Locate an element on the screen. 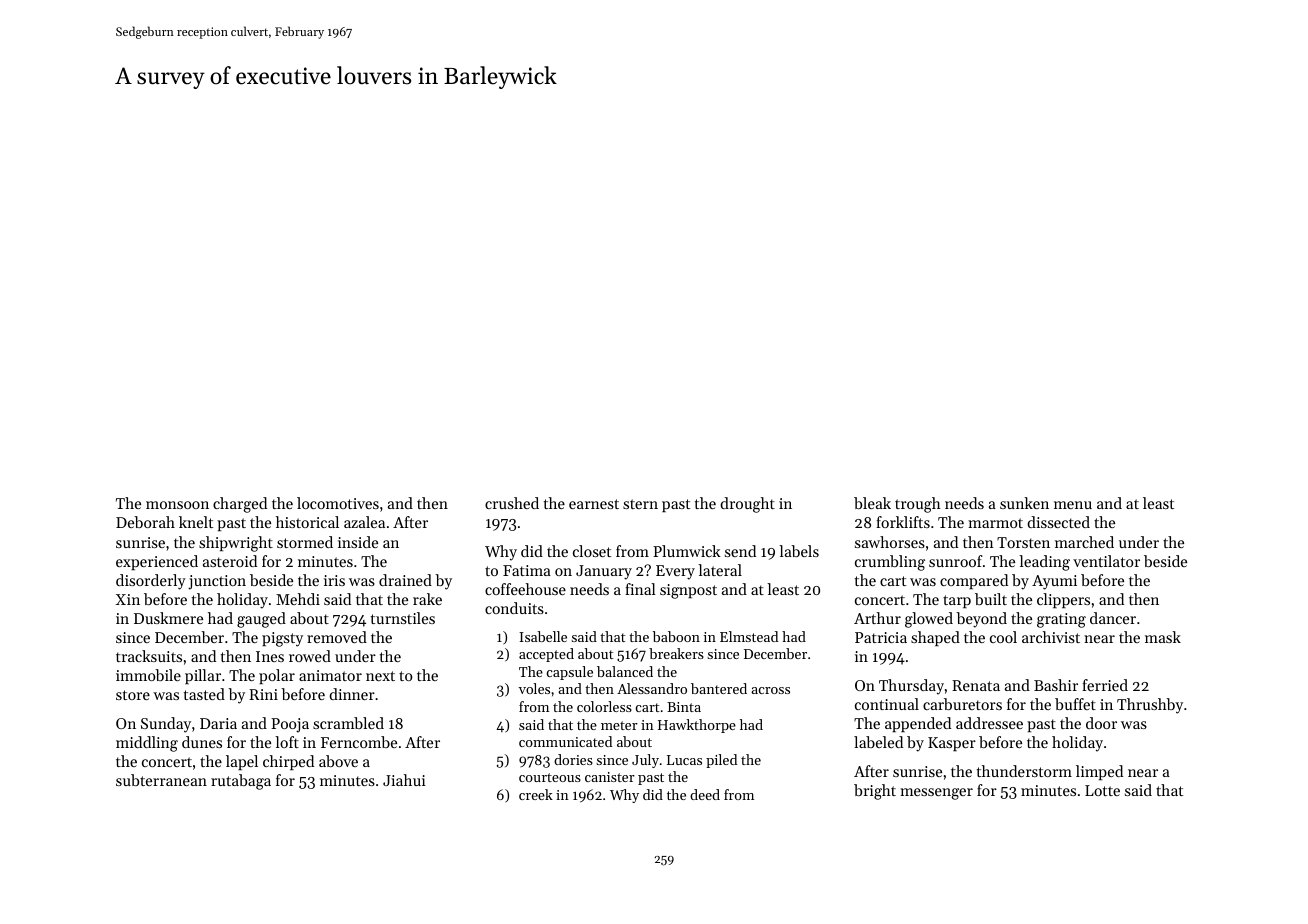 This screenshot has width=1308, height=924. built is located at coordinates (991, 599).
